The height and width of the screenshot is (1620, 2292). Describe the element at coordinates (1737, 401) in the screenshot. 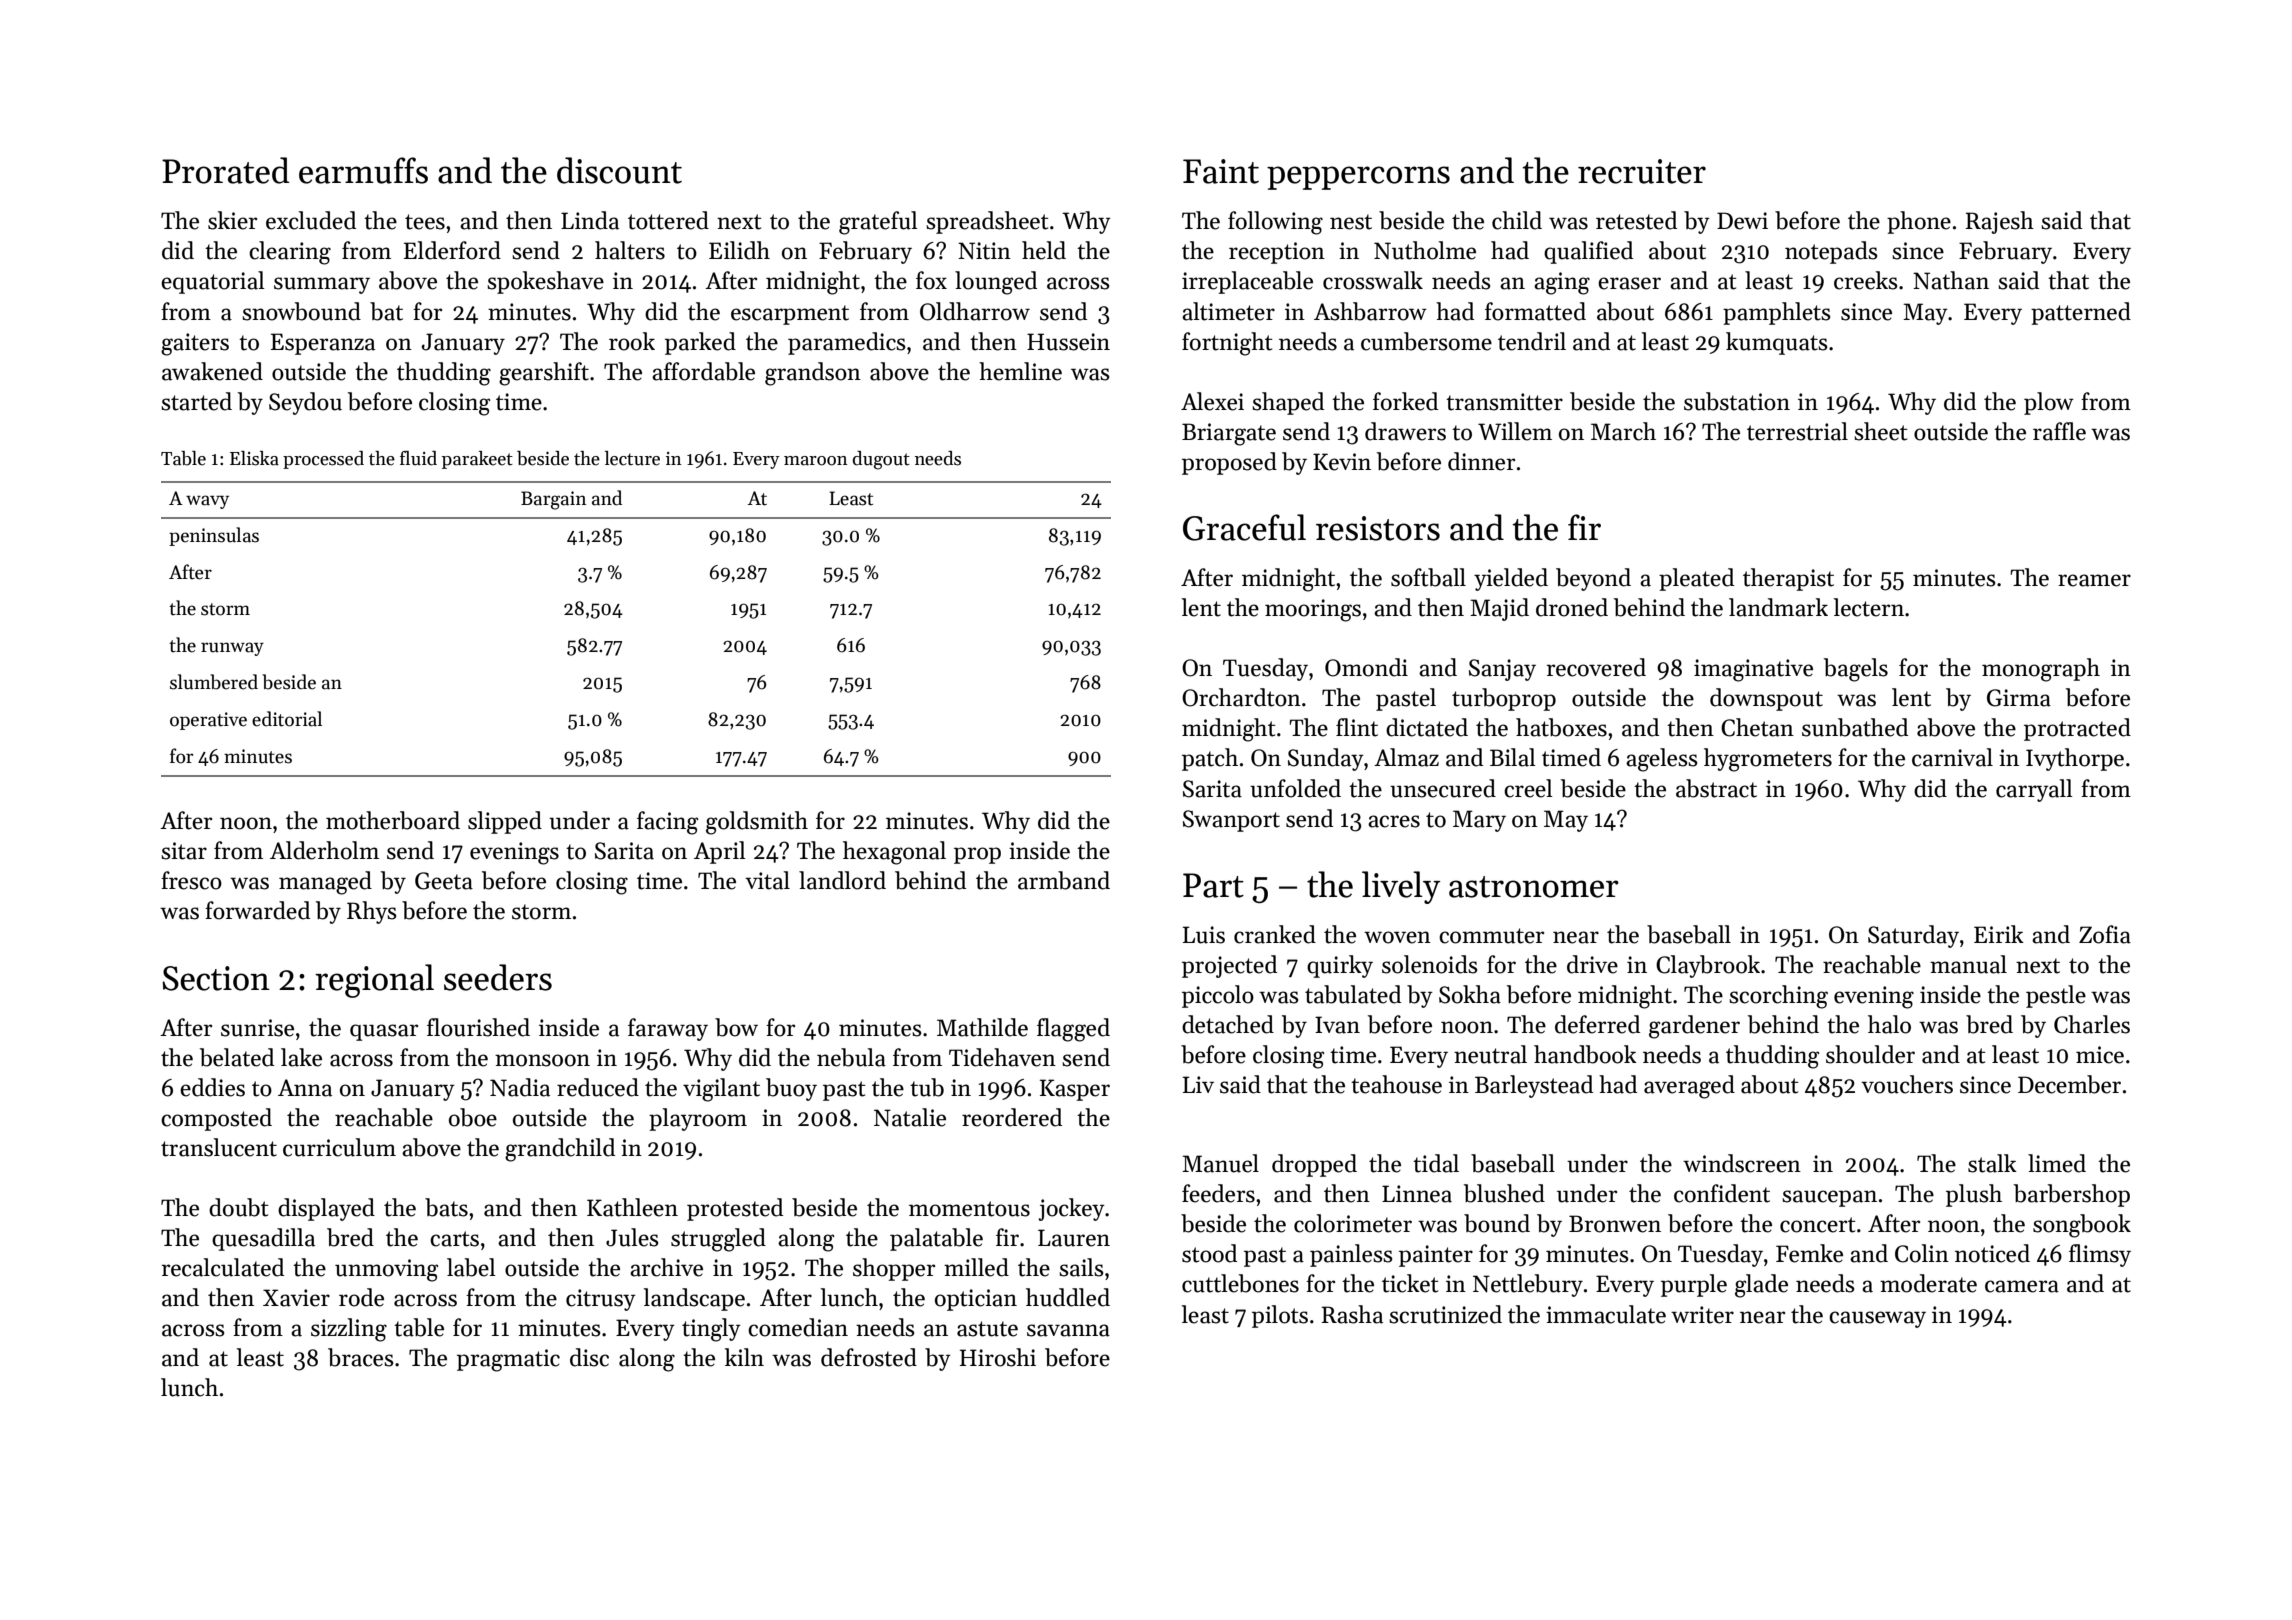

I see `substation` at that location.
